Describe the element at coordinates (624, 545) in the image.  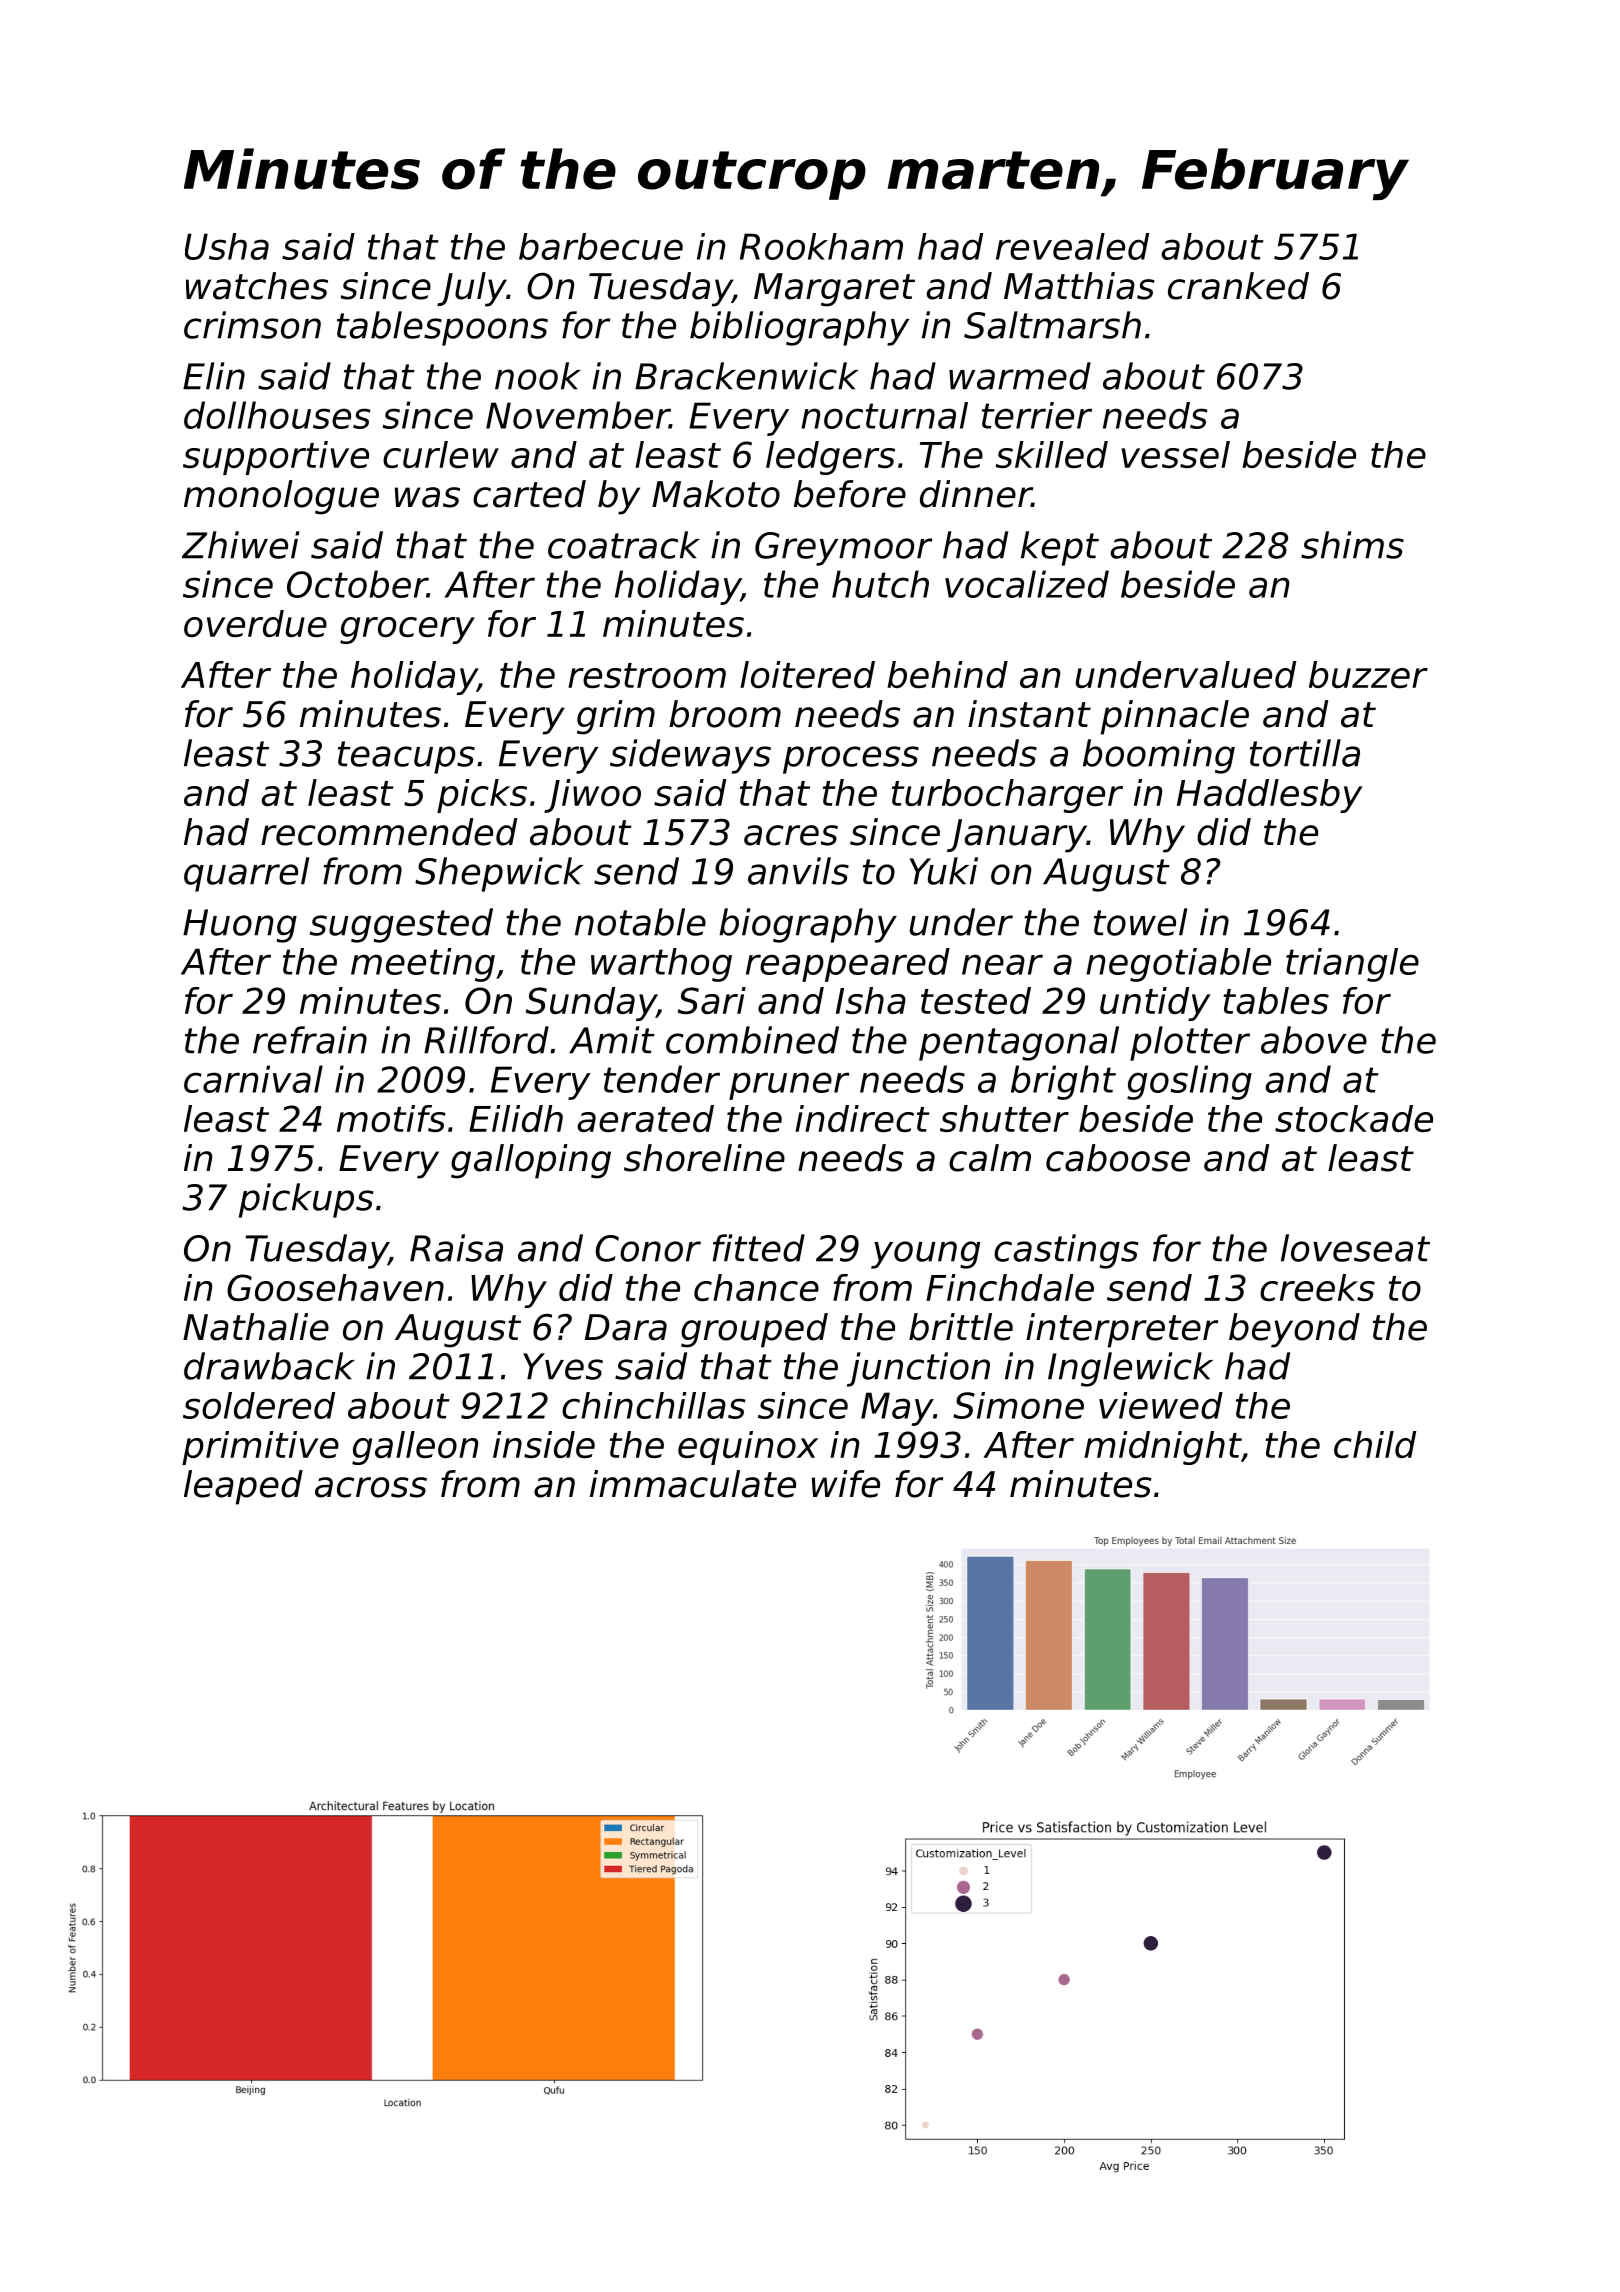
I see `coatrack` at that location.
